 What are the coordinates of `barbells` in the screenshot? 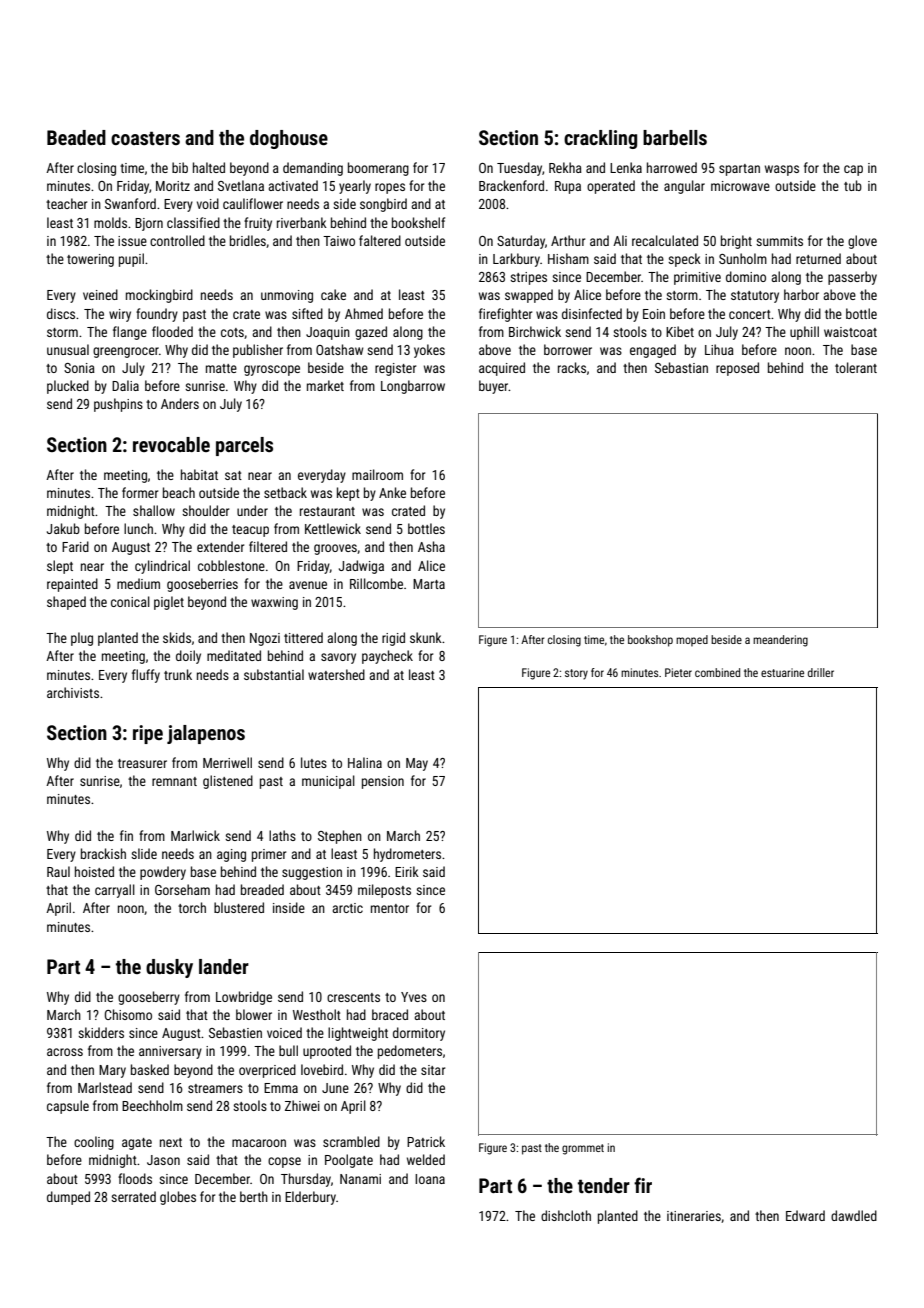 It's located at (675, 137).
